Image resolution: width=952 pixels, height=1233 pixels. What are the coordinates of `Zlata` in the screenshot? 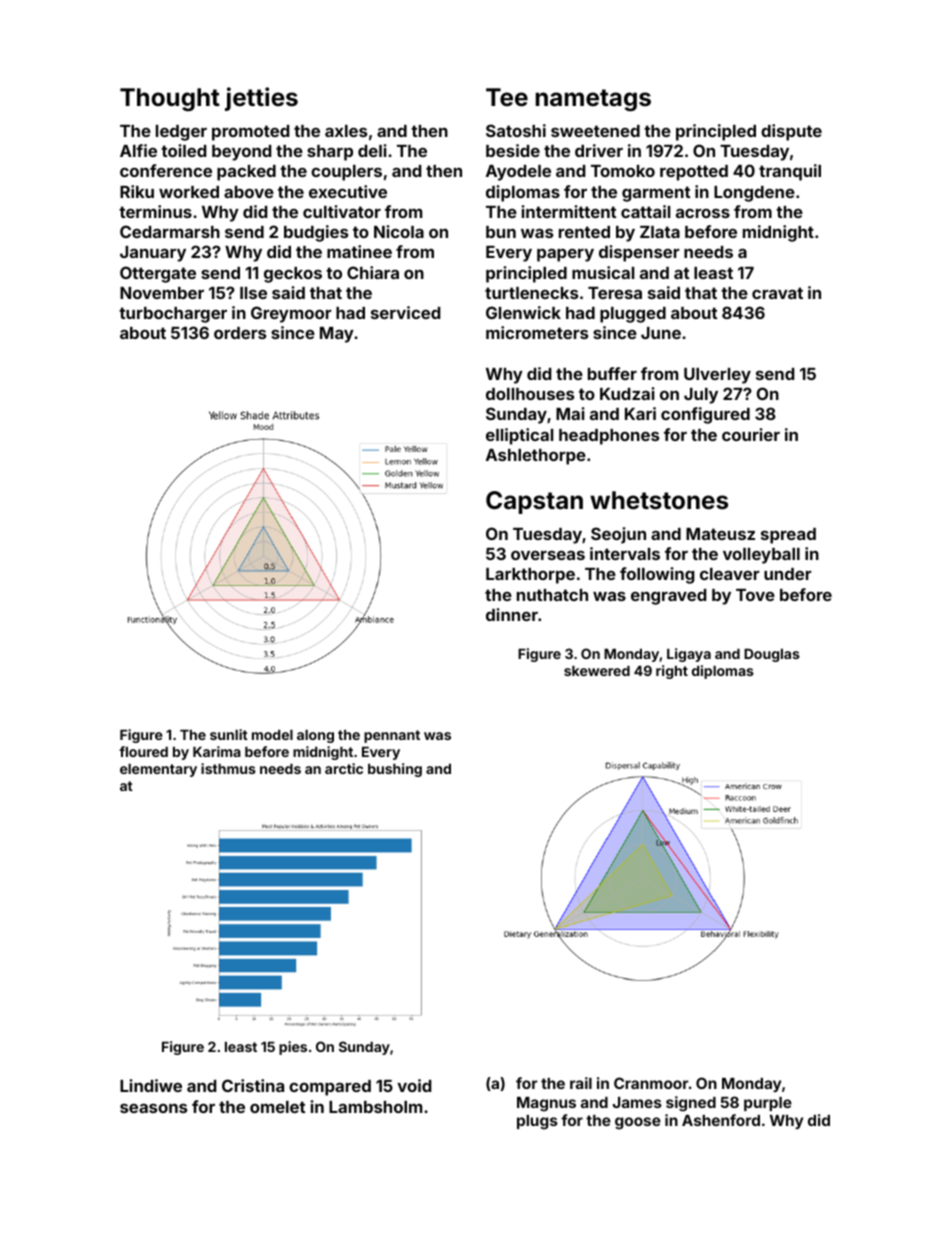 It's located at (660, 232).
